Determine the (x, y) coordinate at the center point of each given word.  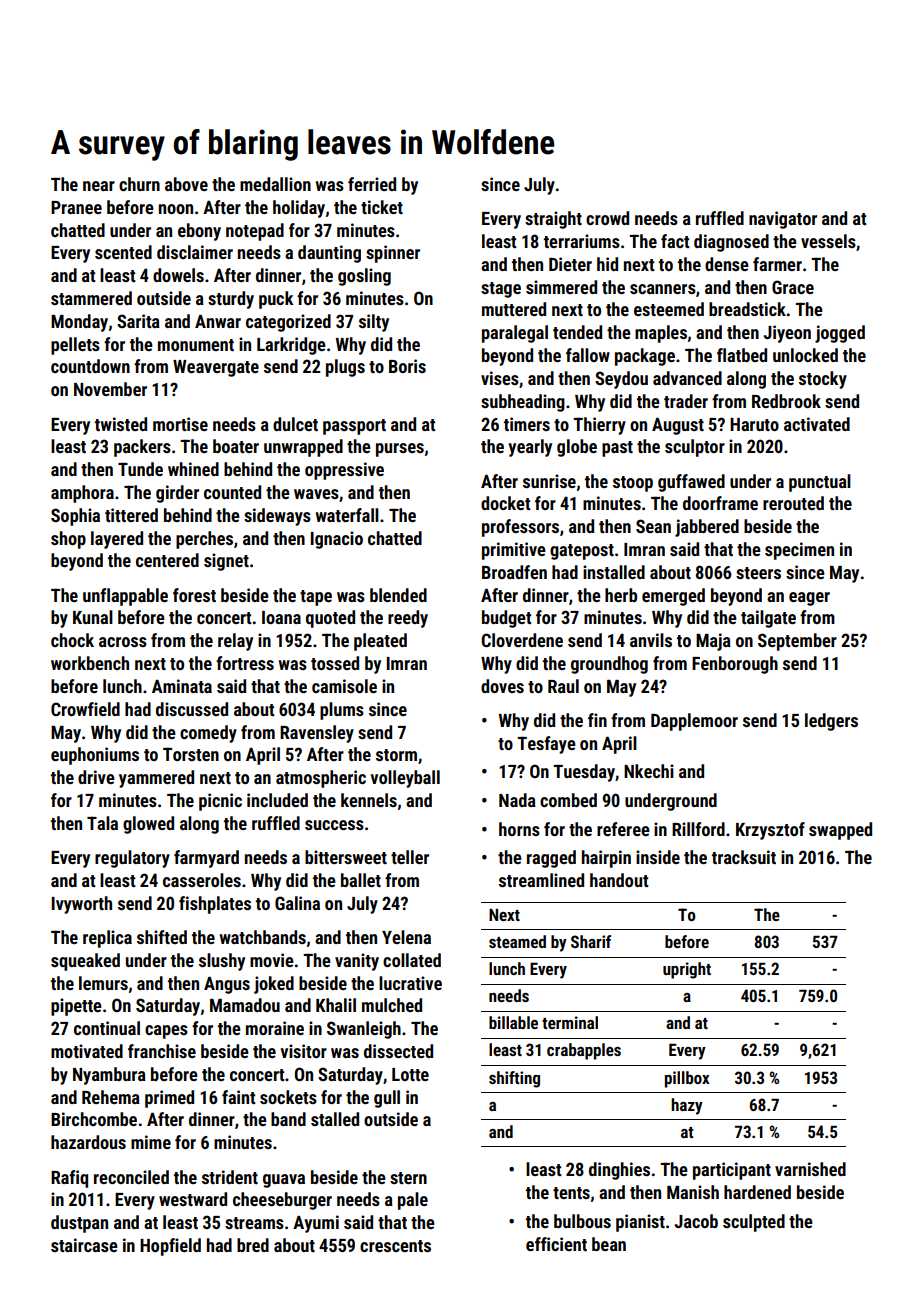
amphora (82, 494)
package (645, 357)
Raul (563, 686)
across (123, 642)
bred (253, 1245)
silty (374, 323)
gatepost (582, 552)
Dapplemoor (694, 722)
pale (413, 1201)
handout (619, 880)
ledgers (831, 722)
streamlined (541, 880)
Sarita (138, 321)
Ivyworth (81, 905)
